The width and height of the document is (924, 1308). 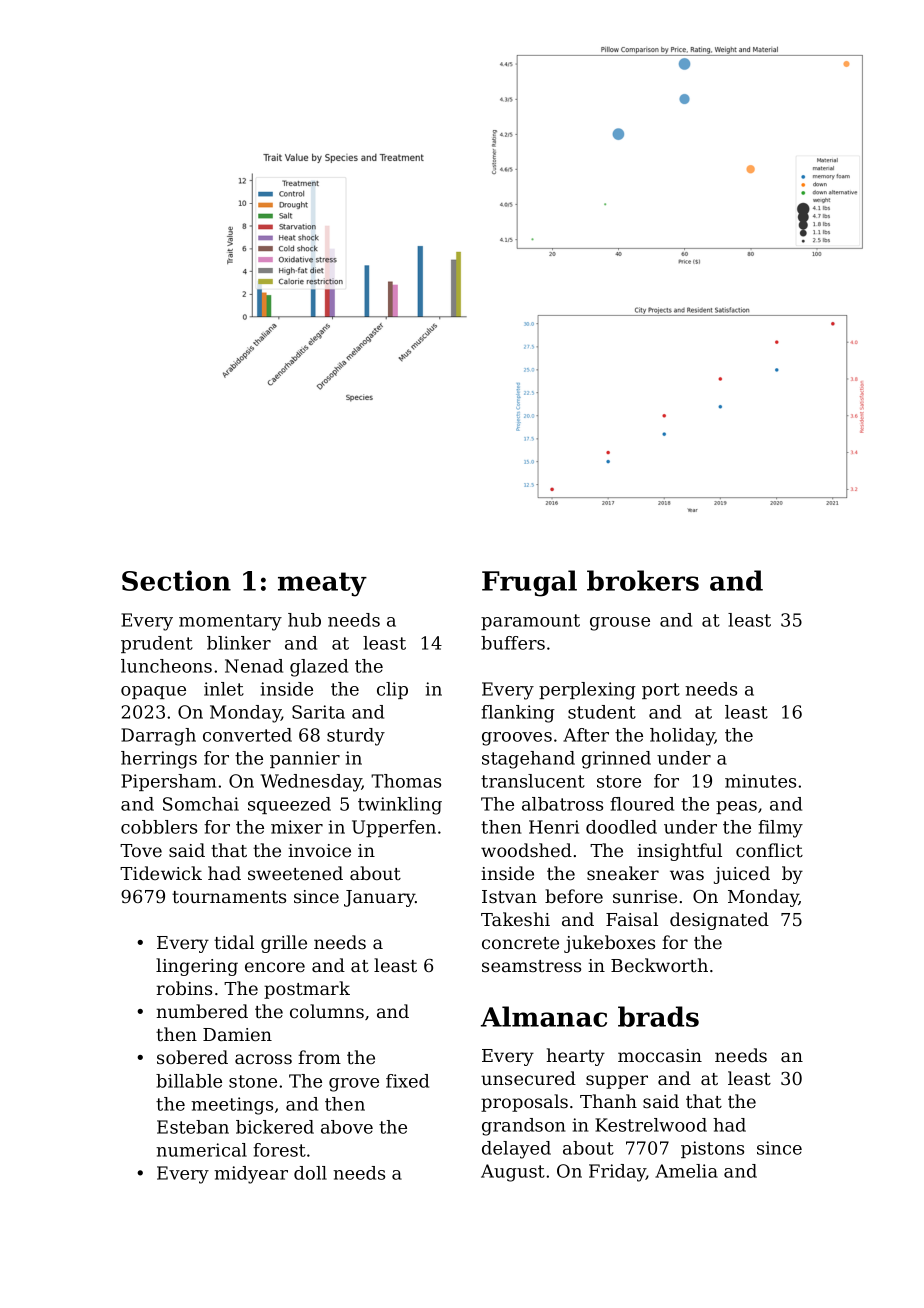 I want to click on Esteban, so click(x=193, y=1127).
